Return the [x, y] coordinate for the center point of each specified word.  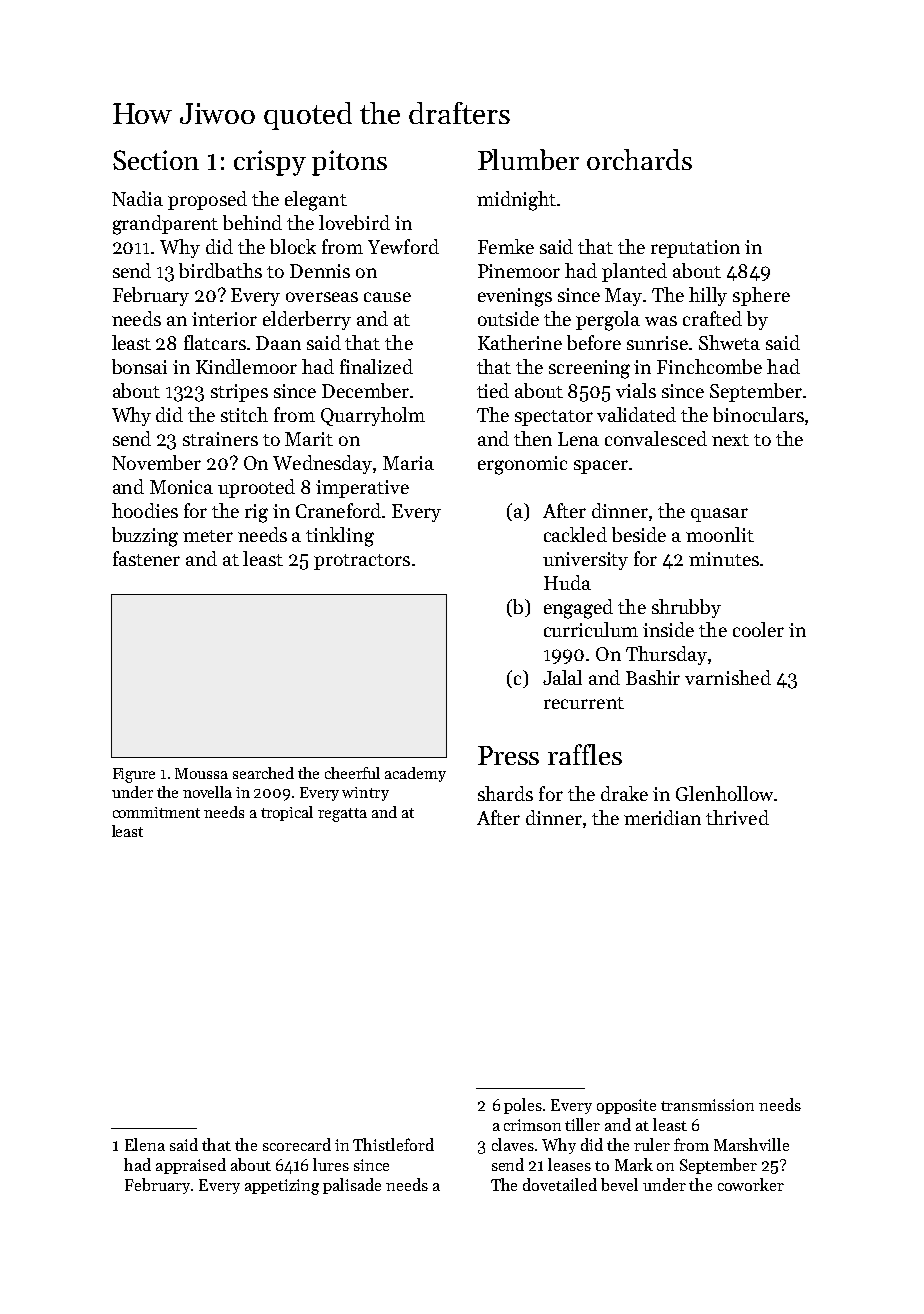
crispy [270, 163]
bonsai [139, 366]
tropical [287, 813]
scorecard [297, 1144]
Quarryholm [373, 416]
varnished [728, 677]
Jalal [562, 677]
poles [523, 1106]
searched [263, 773]
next [730, 440]
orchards [639, 159]
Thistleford [393, 1144]
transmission [707, 1105]
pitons [349, 163]
